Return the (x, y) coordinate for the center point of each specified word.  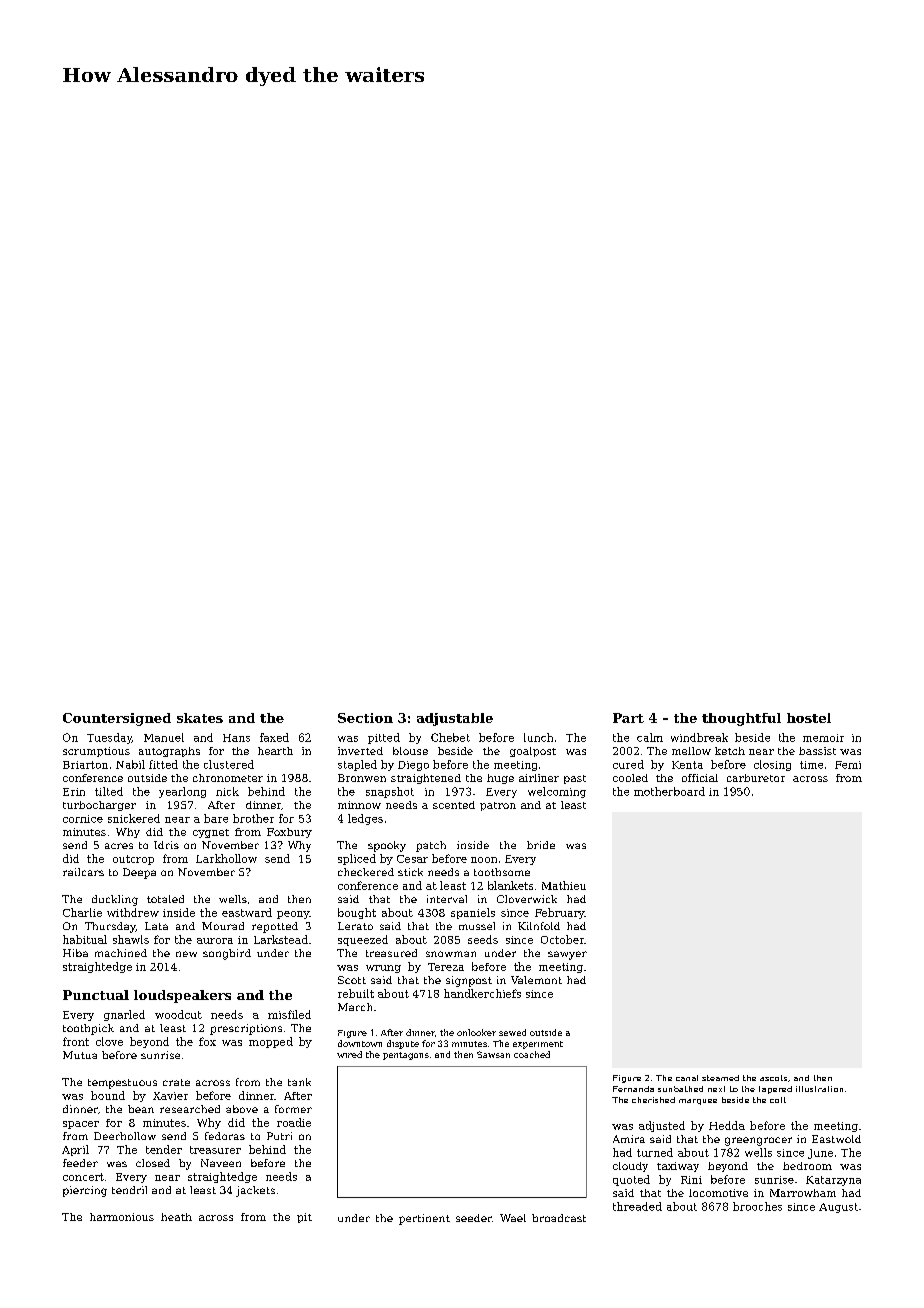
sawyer (567, 955)
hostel (809, 718)
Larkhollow (226, 858)
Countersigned (117, 719)
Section (365, 718)
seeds (483, 939)
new (186, 954)
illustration (819, 1089)
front (76, 1041)
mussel (477, 926)
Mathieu (564, 885)
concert (83, 1177)
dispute (403, 1044)
